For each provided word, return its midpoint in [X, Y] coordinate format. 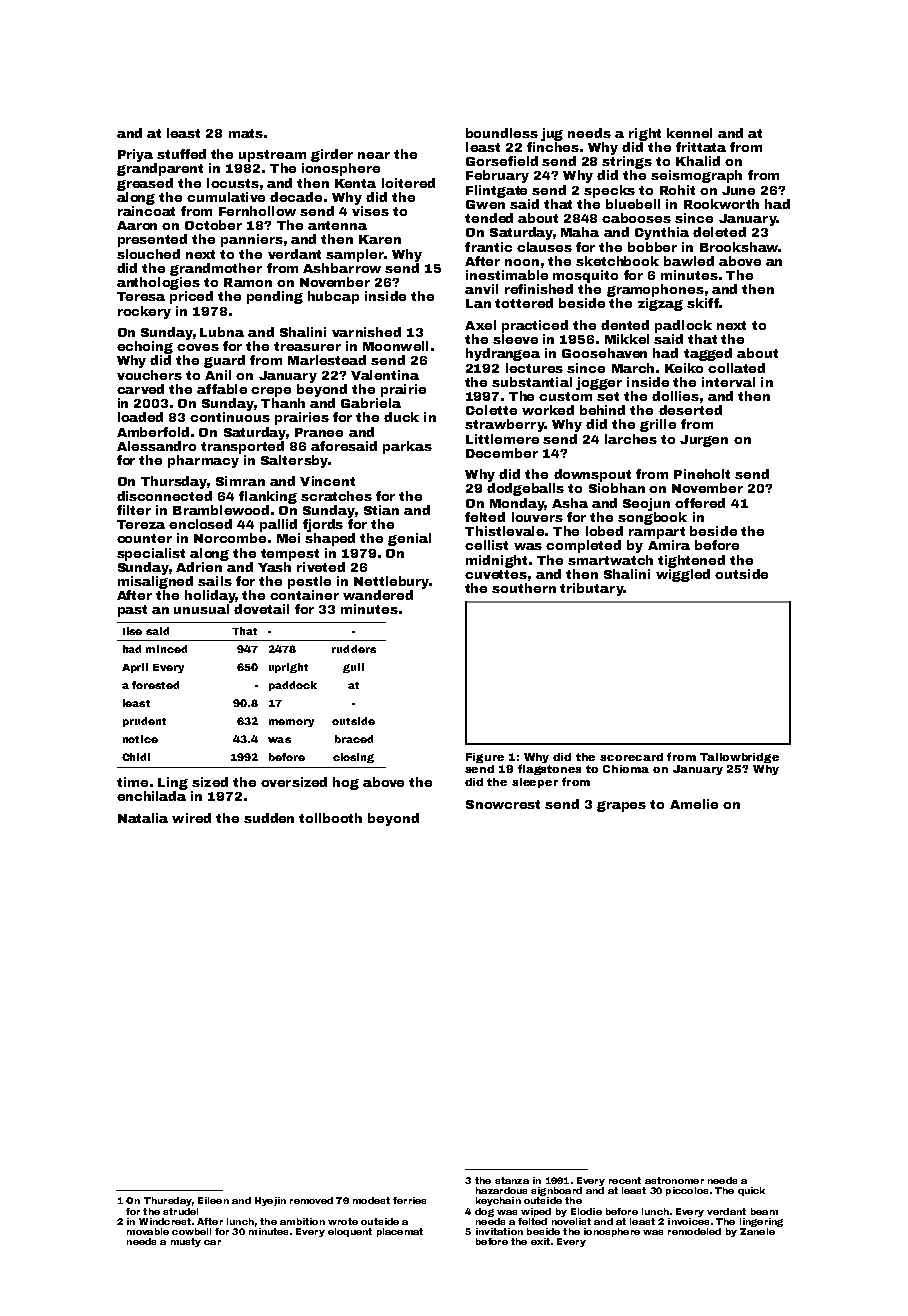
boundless [502, 133]
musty [186, 1242]
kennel [689, 133]
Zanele [757, 1231]
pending [275, 297]
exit [540, 1241]
